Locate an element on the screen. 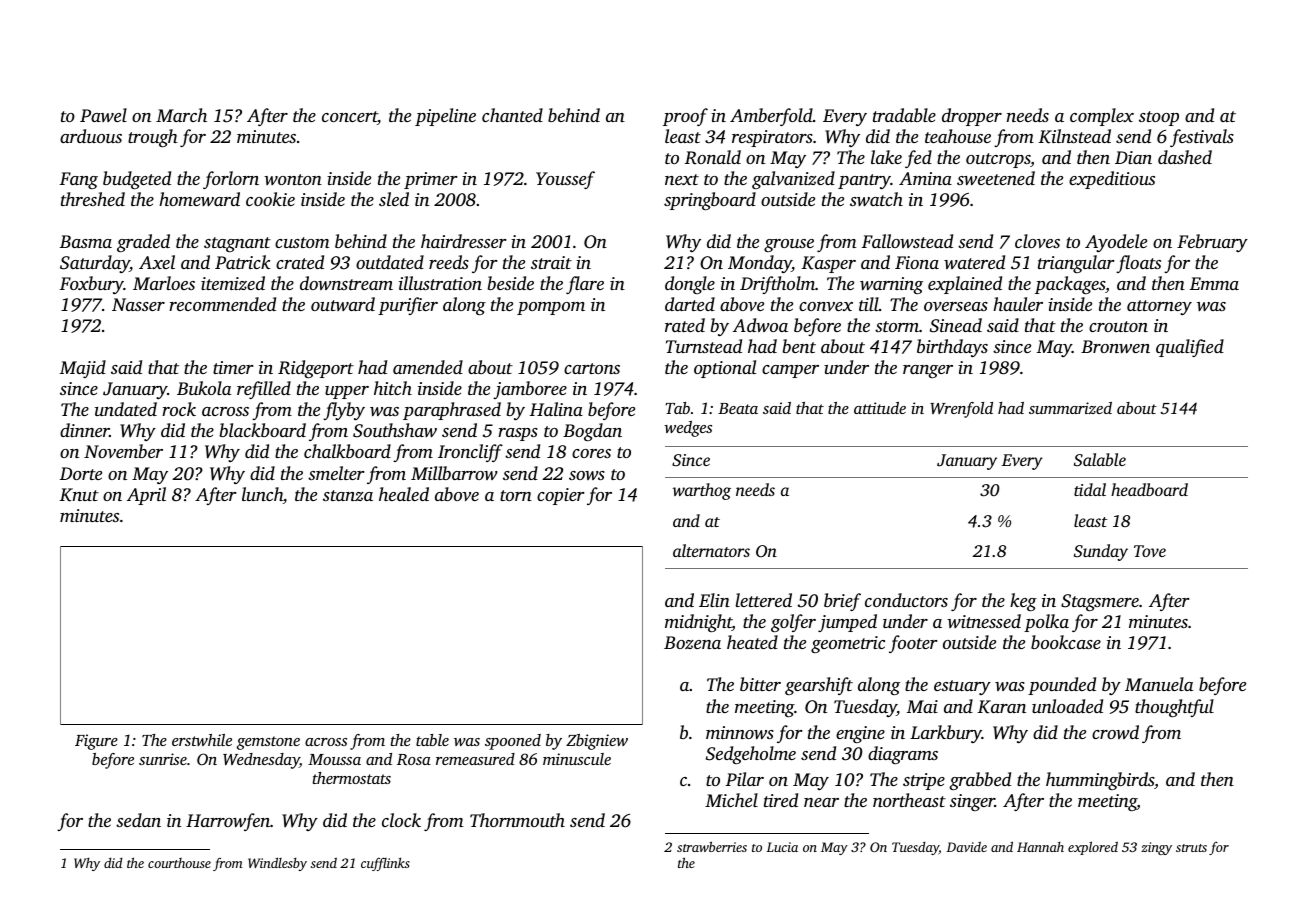 The image size is (1308, 924). November is located at coordinates (123, 451).
